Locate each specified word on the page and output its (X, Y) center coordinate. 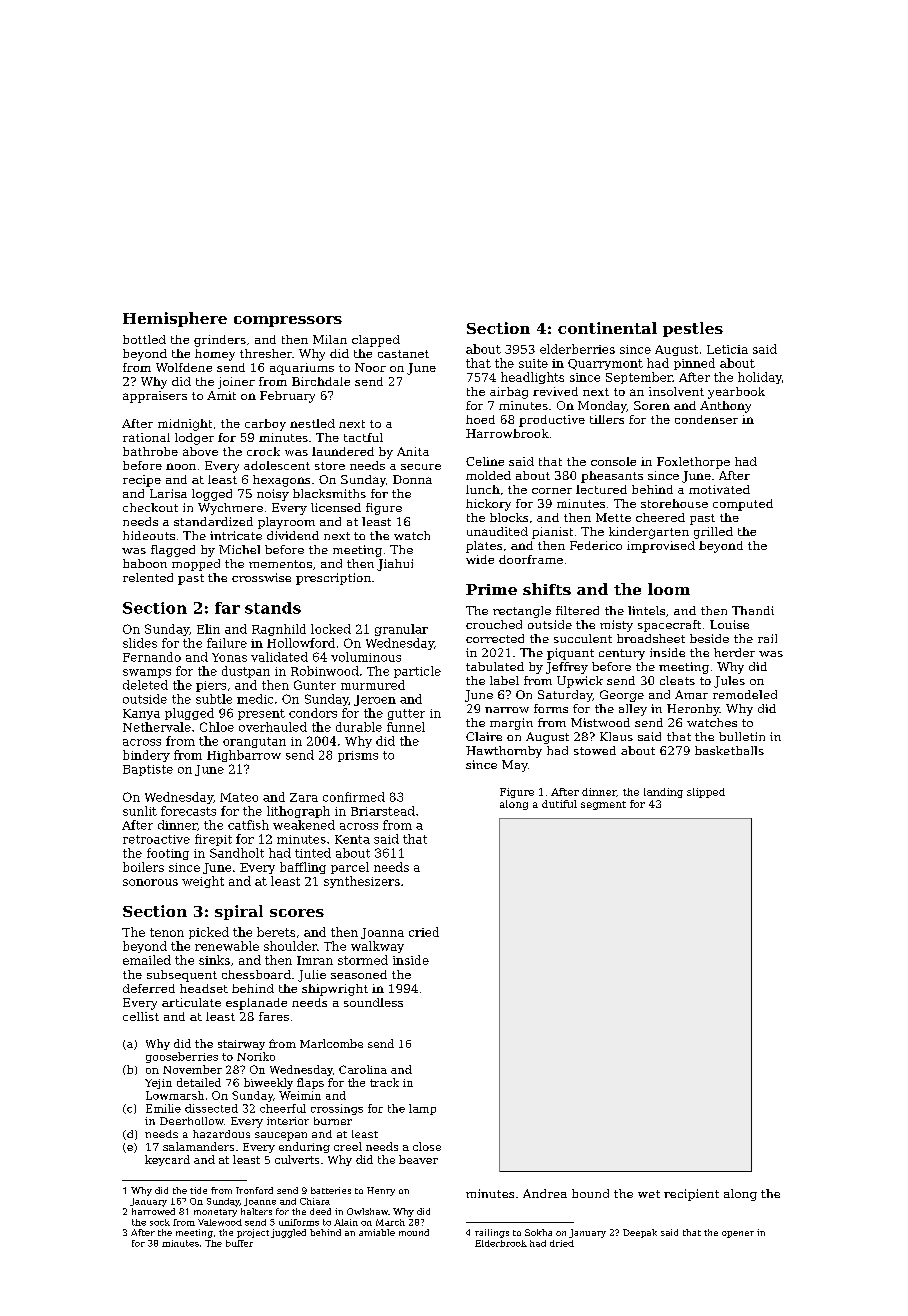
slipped (706, 793)
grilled (713, 533)
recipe (142, 481)
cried (424, 932)
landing (663, 793)
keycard (167, 1160)
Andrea (545, 1193)
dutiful (559, 804)
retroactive (156, 839)
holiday (760, 378)
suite (533, 363)
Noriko (256, 1056)
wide (480, 559)
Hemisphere (175, 319)
